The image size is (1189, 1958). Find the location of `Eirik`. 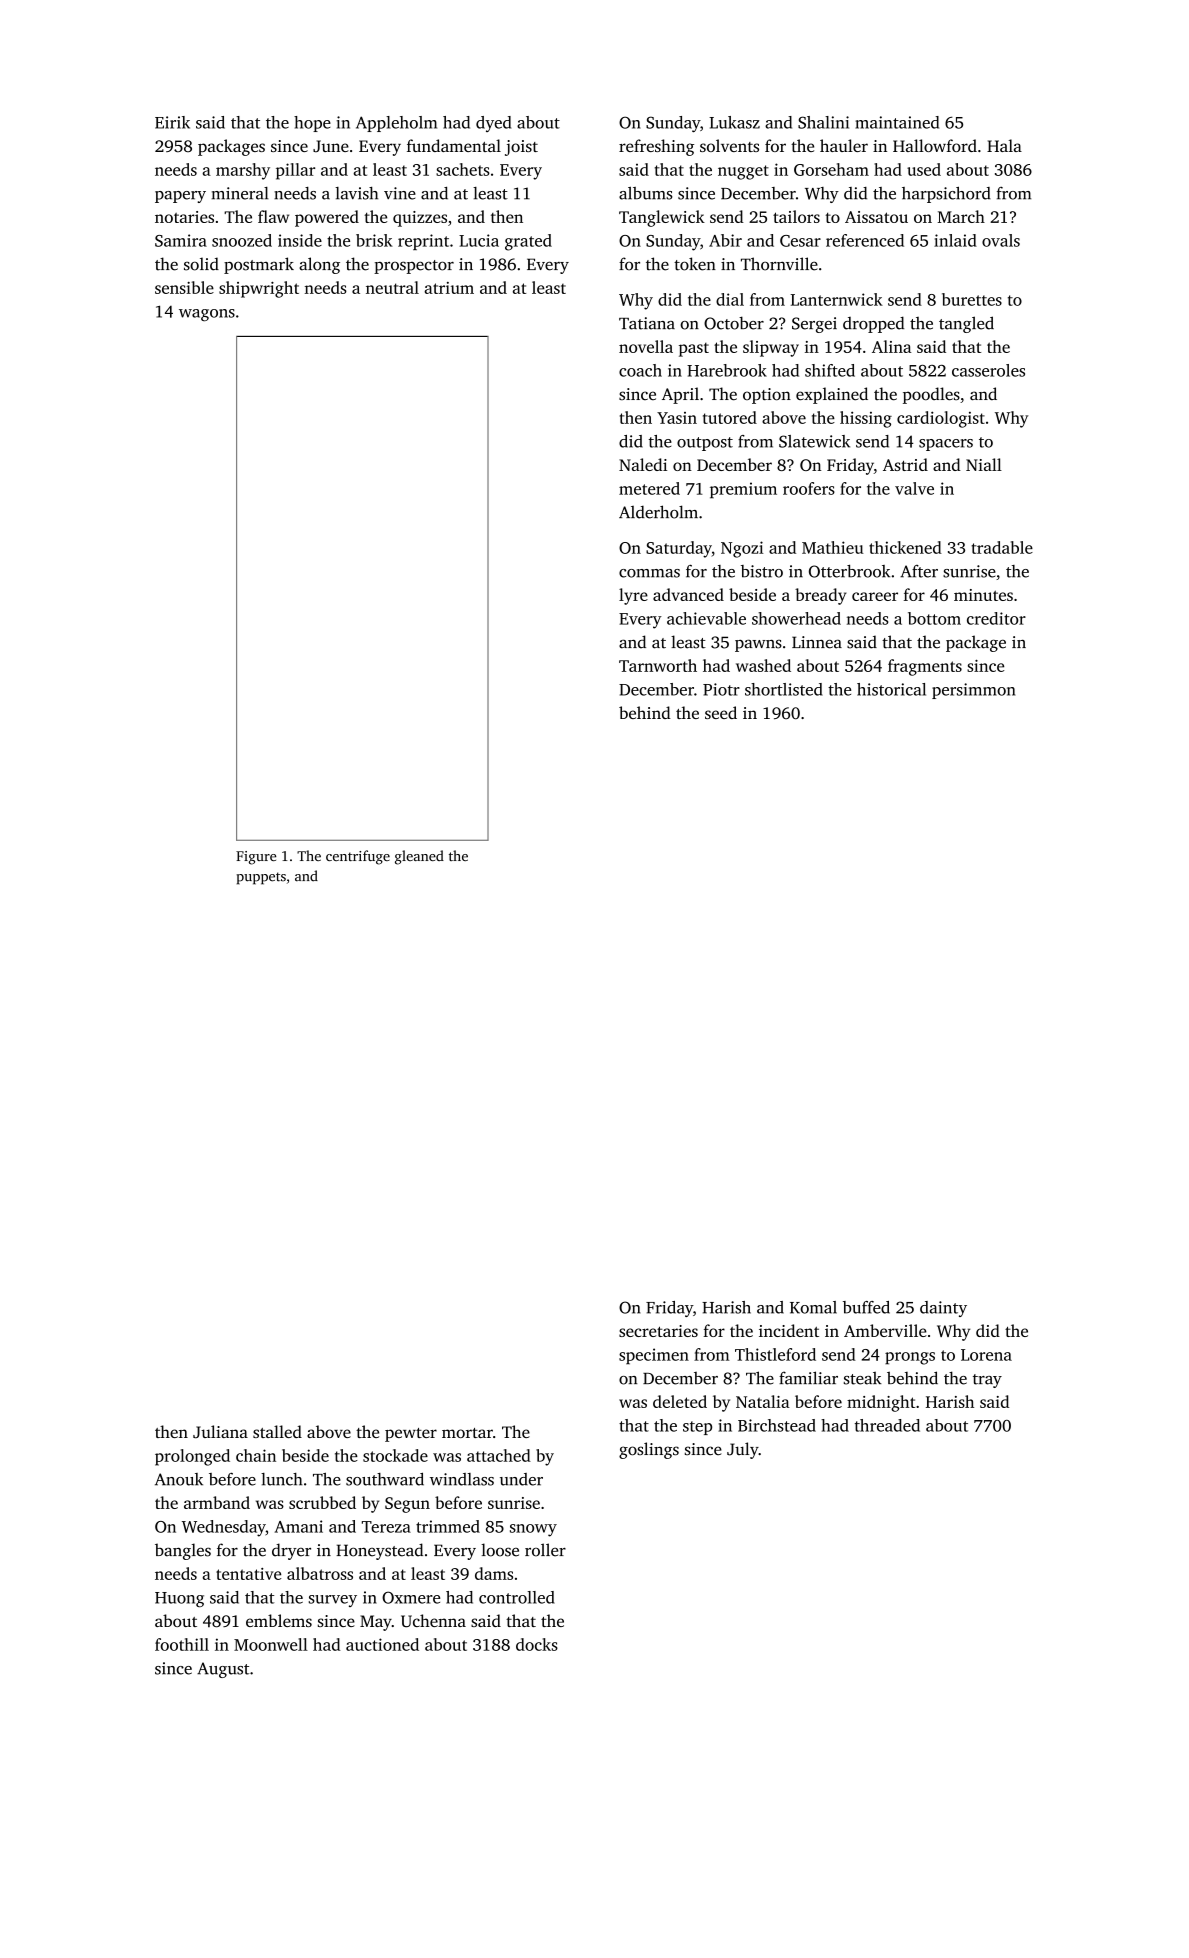

Eirik is located at coordinates (172, 122).
